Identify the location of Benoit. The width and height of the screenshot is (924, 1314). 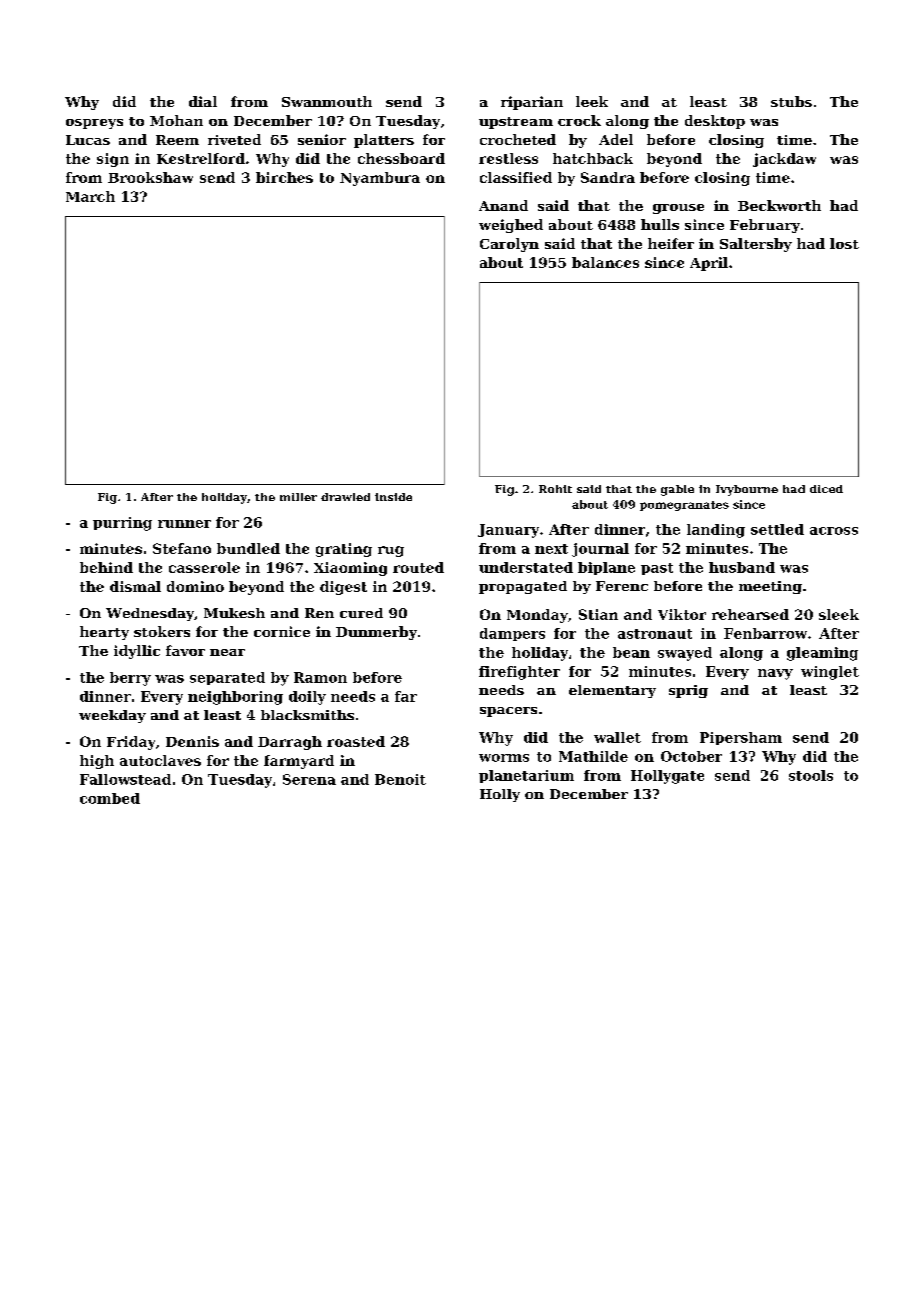
(400, 779).
